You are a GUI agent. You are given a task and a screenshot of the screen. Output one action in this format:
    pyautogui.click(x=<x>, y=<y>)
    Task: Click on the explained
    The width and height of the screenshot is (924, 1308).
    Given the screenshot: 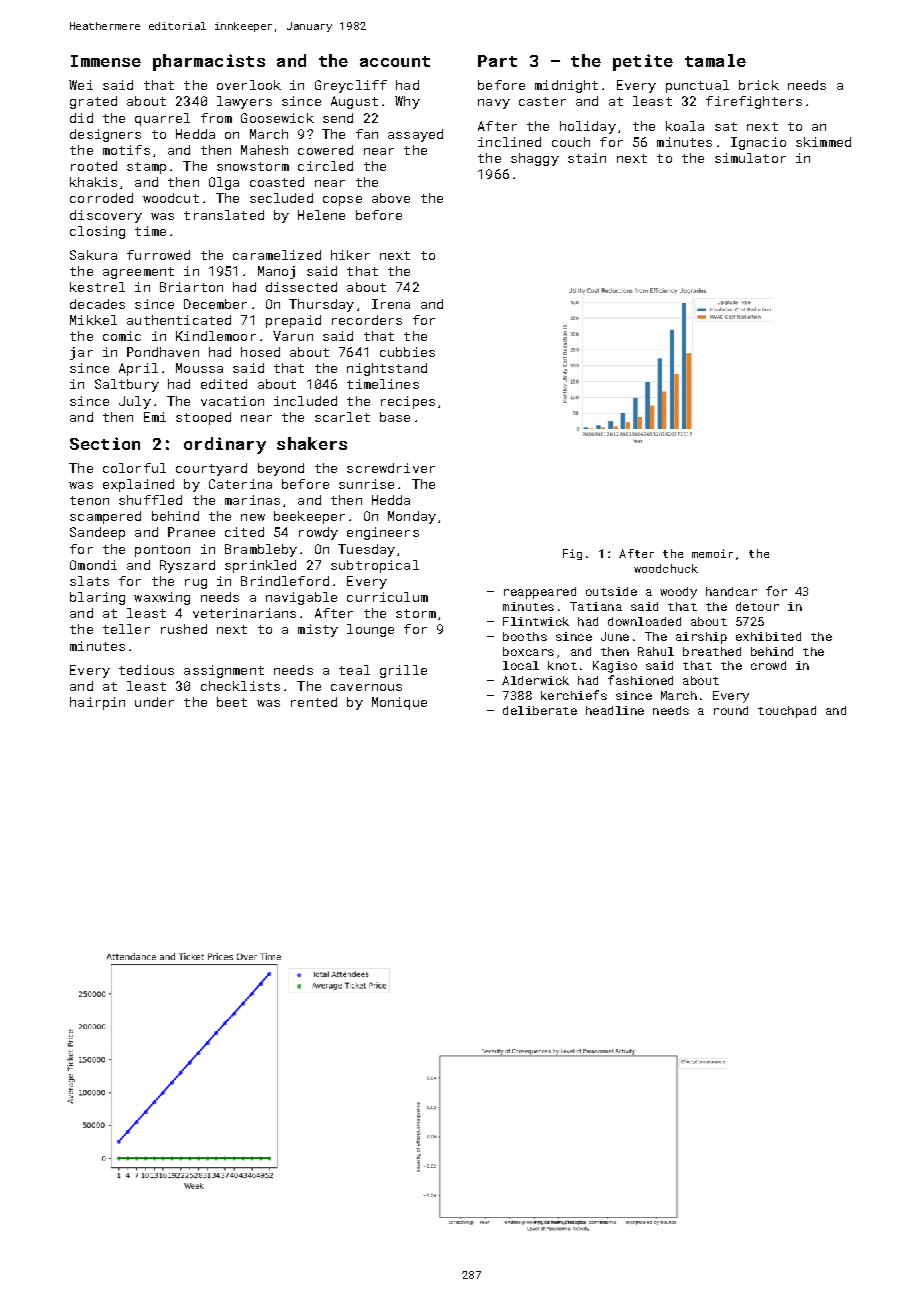 What is the action you would take?
    pyautogui.click(x=138, y=485)
